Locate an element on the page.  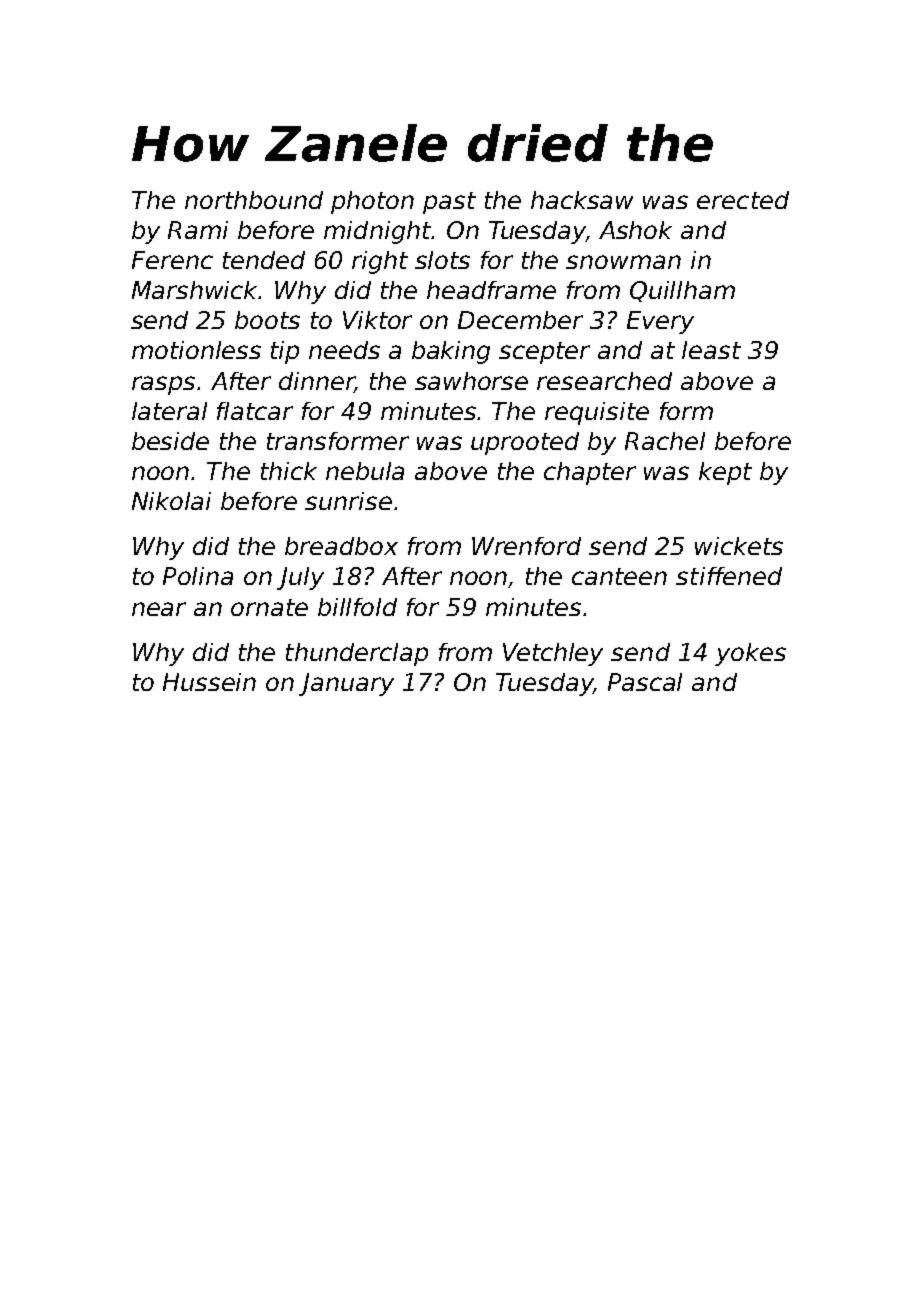
Ferenc is located at coordinates (172, 260).
